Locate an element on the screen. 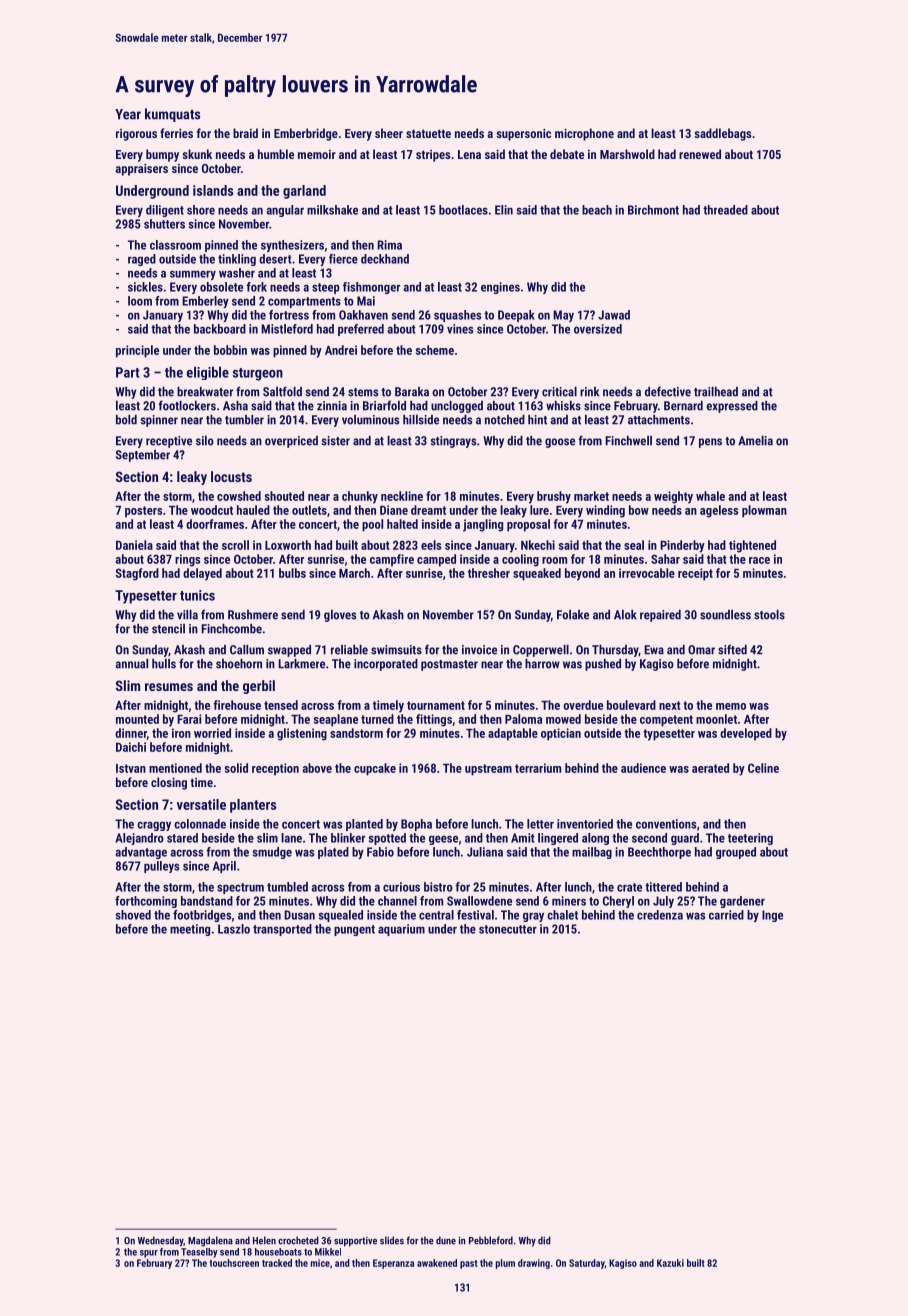 Image resolution: width=908 pixels, height=1316 pixels. grouped is located at coordinates (736, 853).
